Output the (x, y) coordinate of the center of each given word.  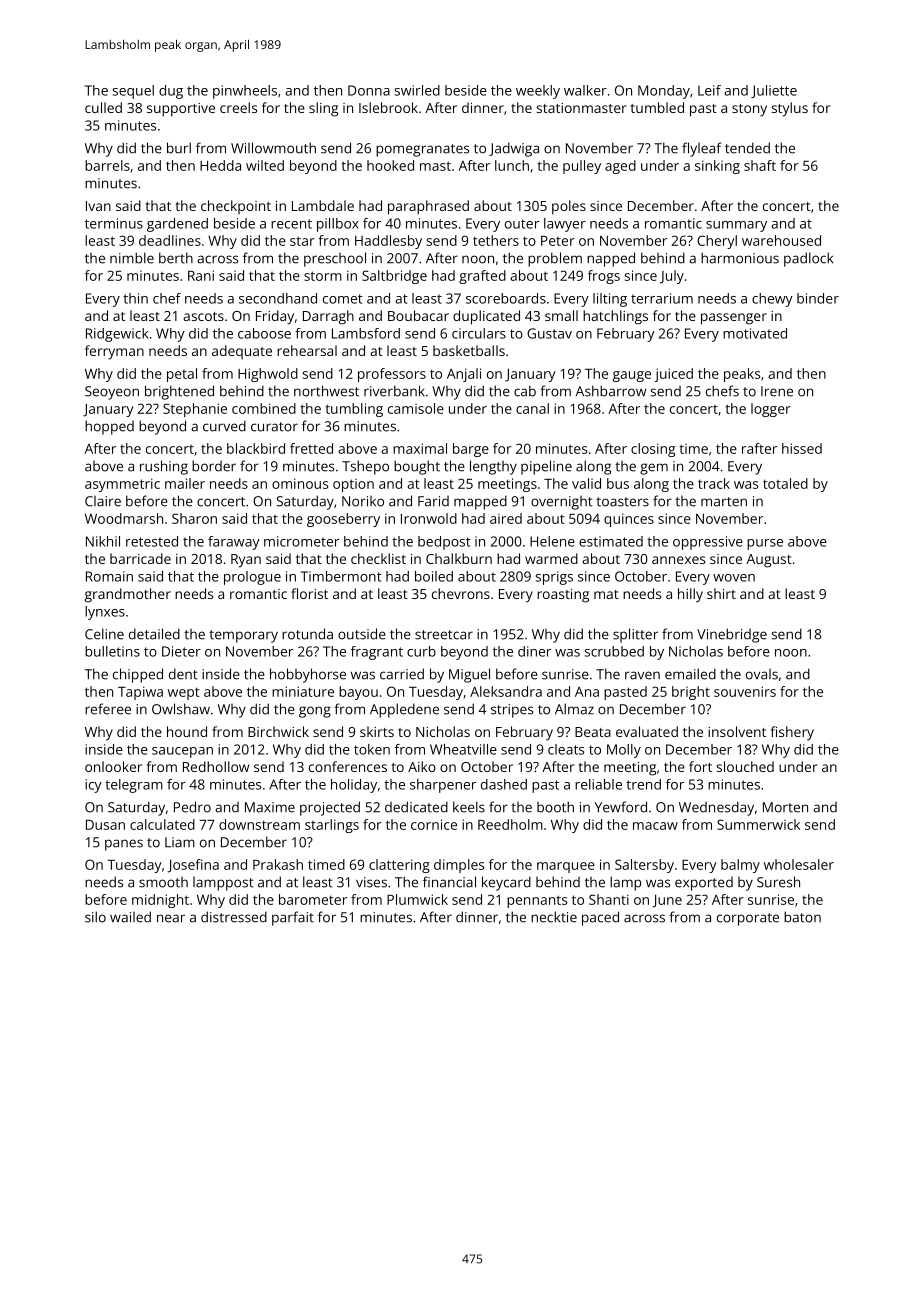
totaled (785, 483)
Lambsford (366, 333)
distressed (234, 917)
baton (802, 917)
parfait (293, 918)
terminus (114, 223)
